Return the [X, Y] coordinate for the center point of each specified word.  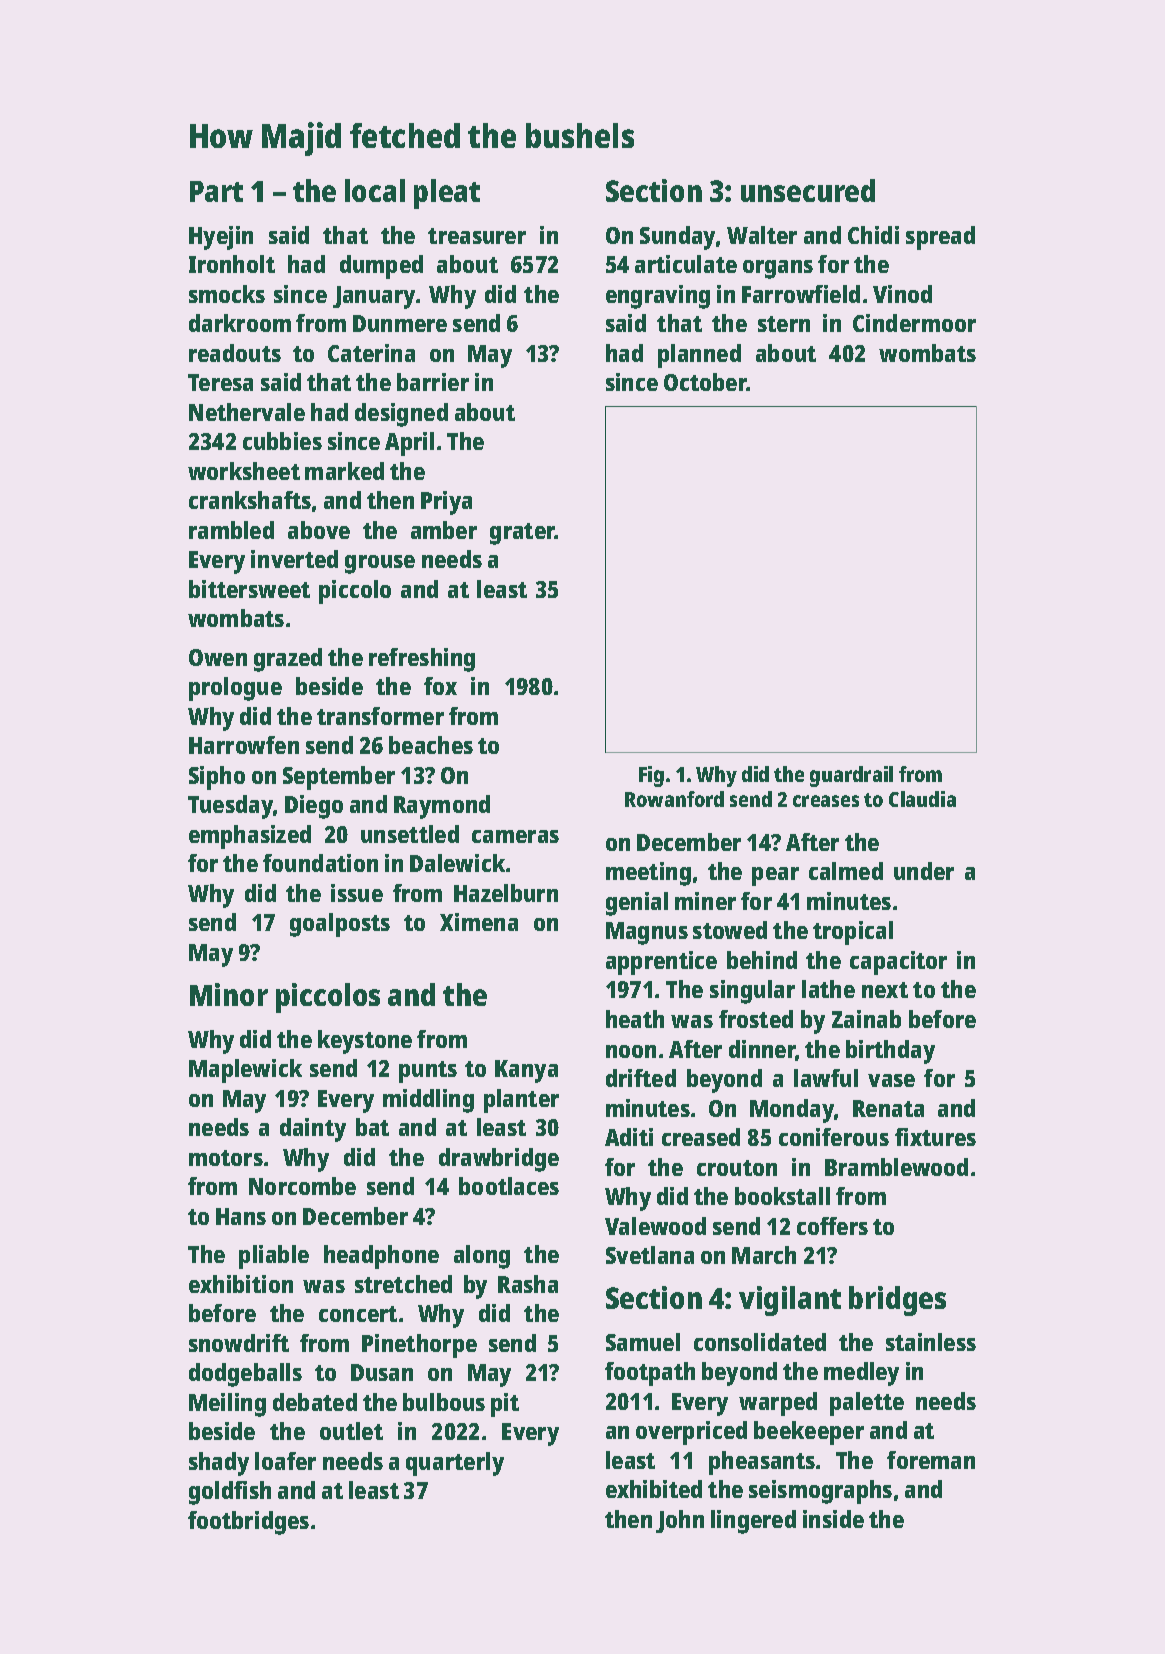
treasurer [477, 236]
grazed [288, 660]
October [705, 382]
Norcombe [302, 1186]
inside [833, 1519]
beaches [431, 745]
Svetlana [650, 1255]
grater [522, 534]
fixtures [935, 1137]
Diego [314, 807]
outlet [351, 1431]
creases [826, 801]
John [680, 1521]
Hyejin [221, 238]
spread [940, 238]
